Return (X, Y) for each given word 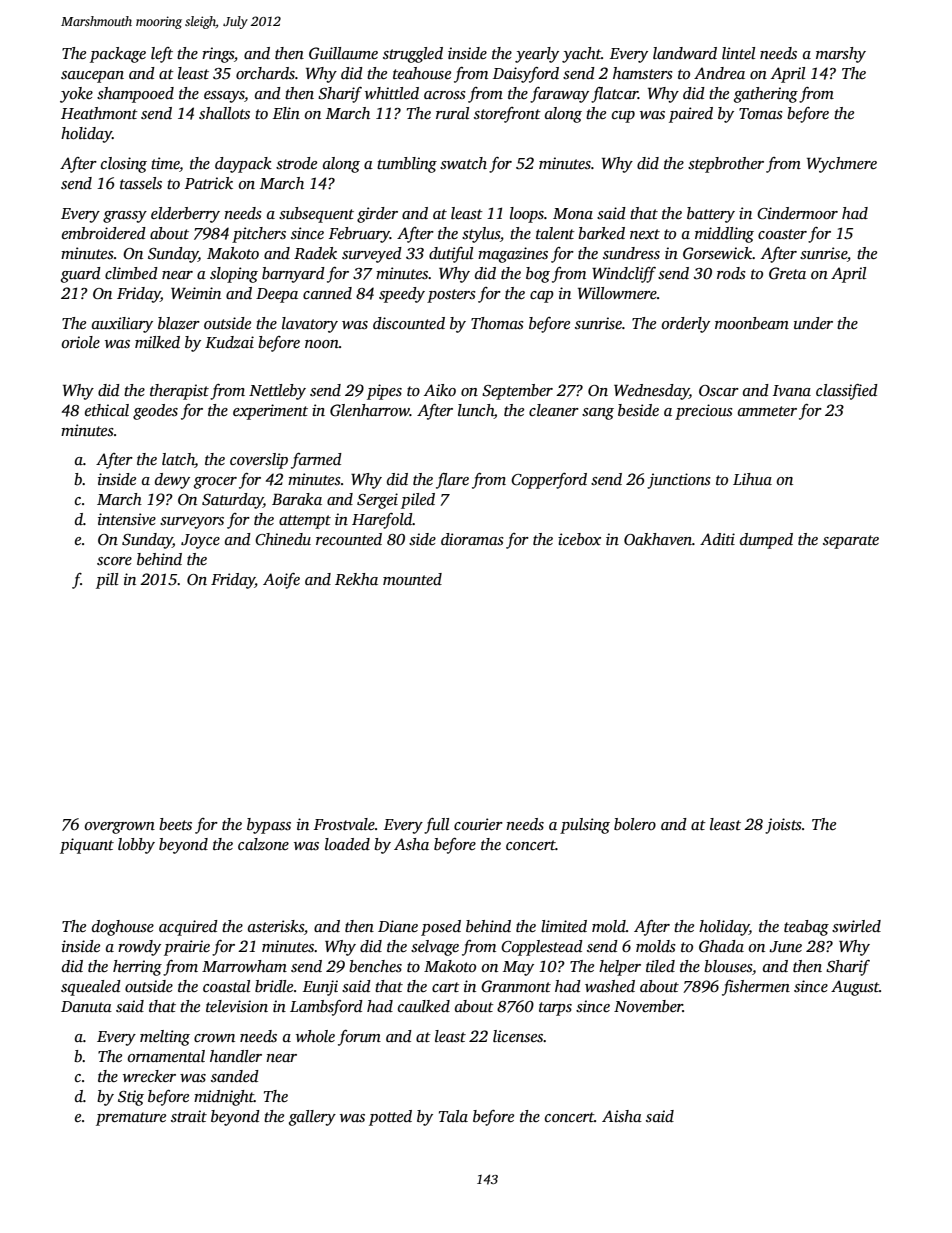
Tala (453, 1116)
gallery (312, 1118)
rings (218, 55)
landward (685, 53)
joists (783, 826)
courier (478, 824)
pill (107, 581)
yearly (537, 55)
